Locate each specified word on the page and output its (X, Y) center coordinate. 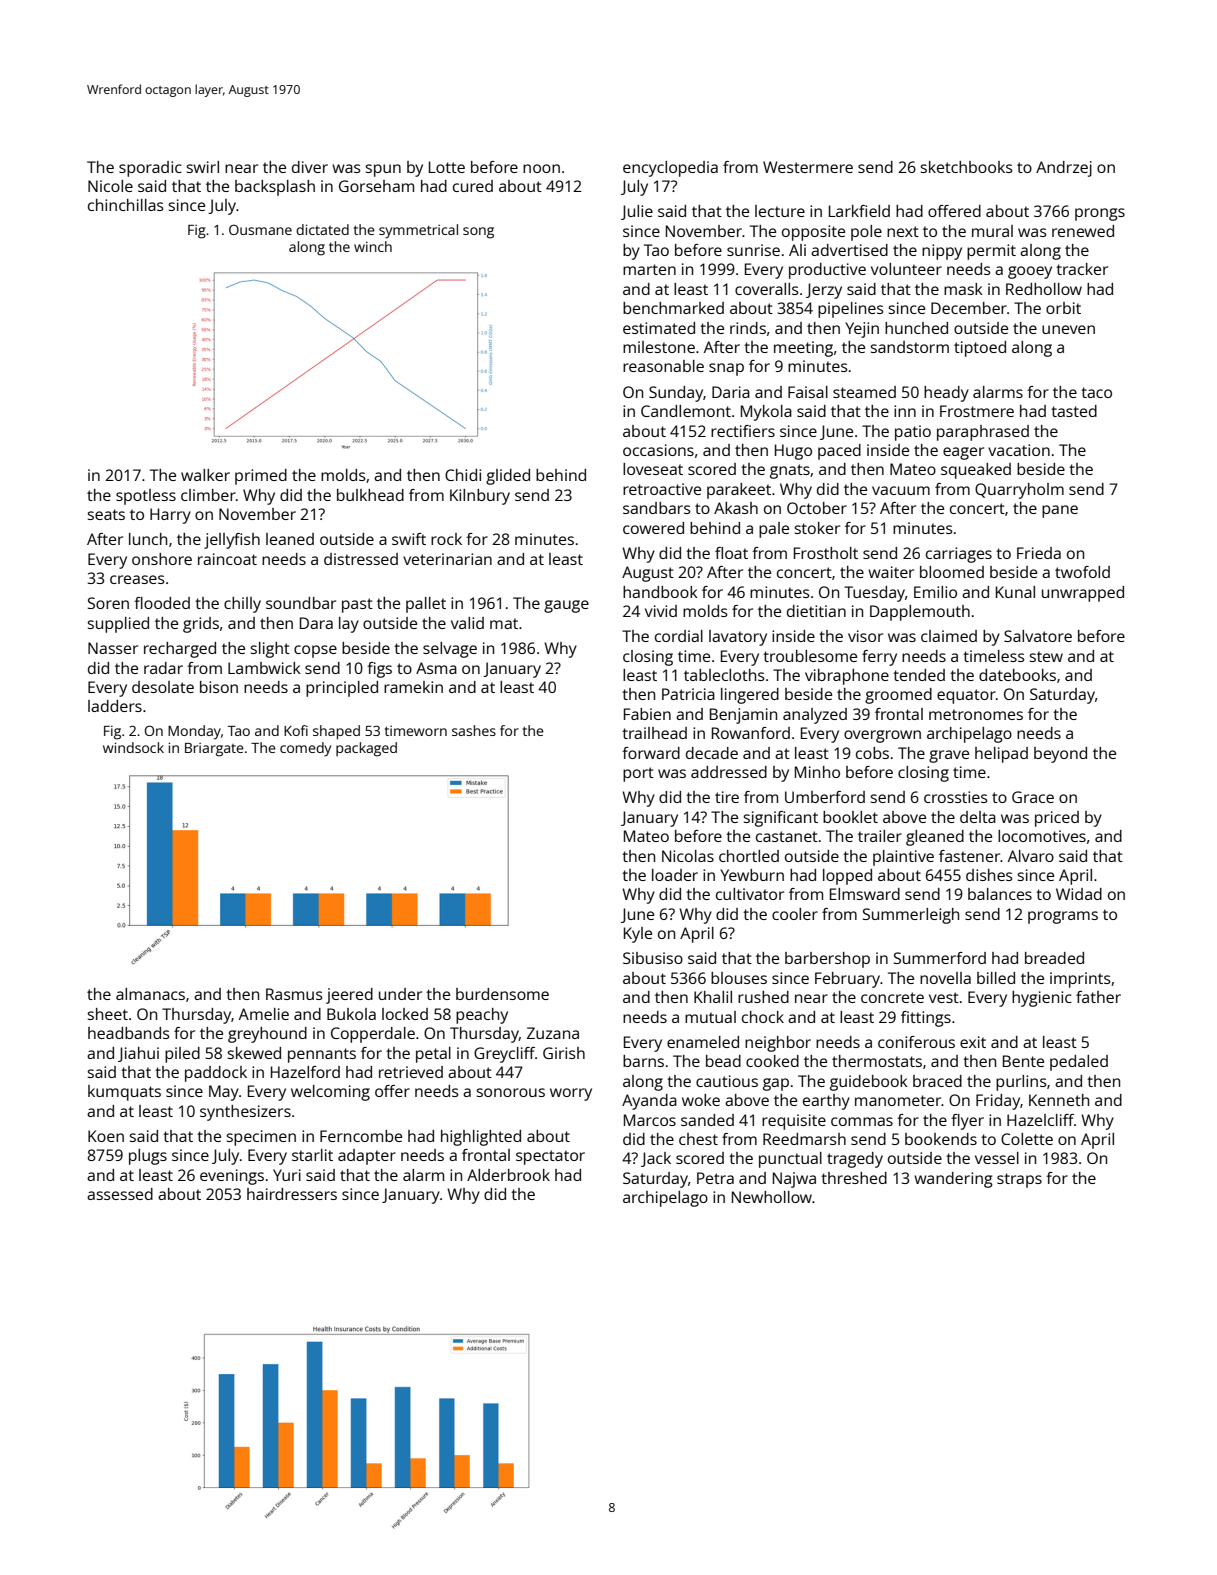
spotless (146, 497)
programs (1063, 917)
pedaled (1079, 1063)
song (478, 233)
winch (373, 246)
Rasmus (294, 994)
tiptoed (980, 349)
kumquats (124, 1093)
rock (446, 539)
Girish (564, 1053)
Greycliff (504, 1055)
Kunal (1015, 592)
